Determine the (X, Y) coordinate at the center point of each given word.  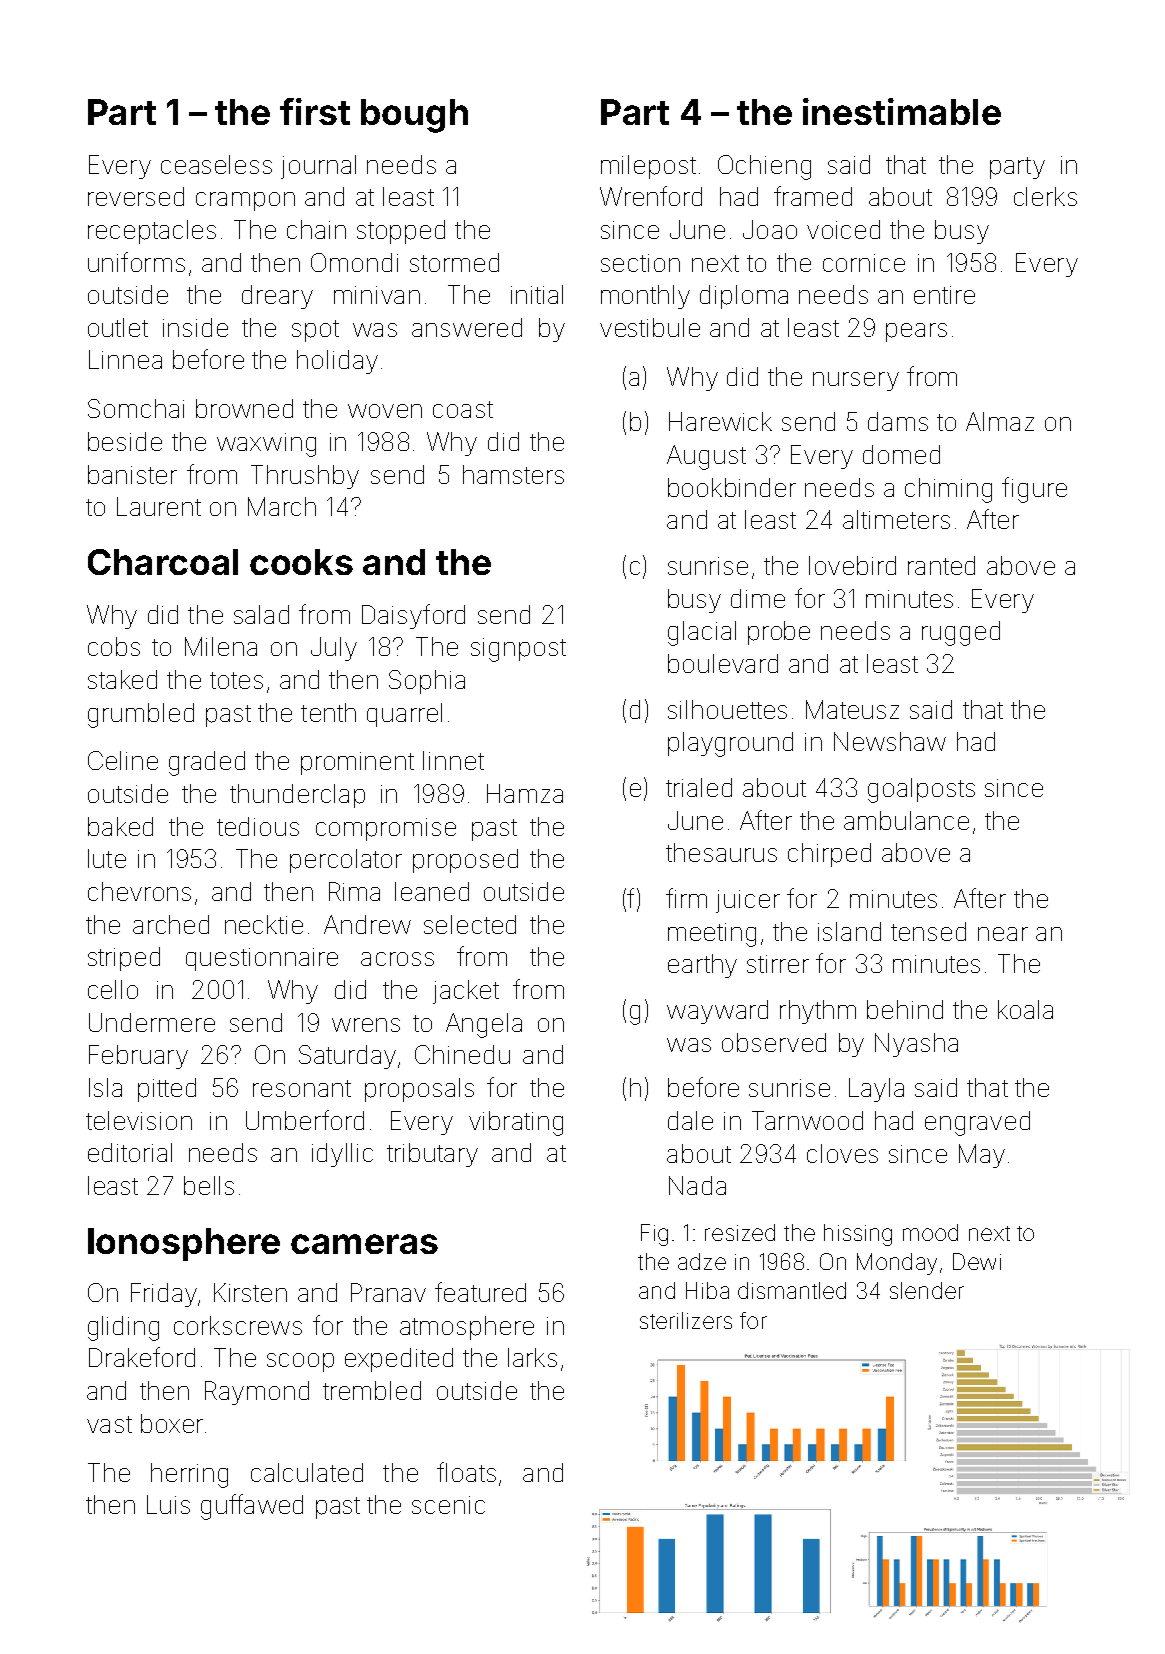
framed (813, 196)
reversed (136, 196)
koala (1025, 1009)
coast (463, 409)
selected (470, 924)
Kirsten (250, 1292)
